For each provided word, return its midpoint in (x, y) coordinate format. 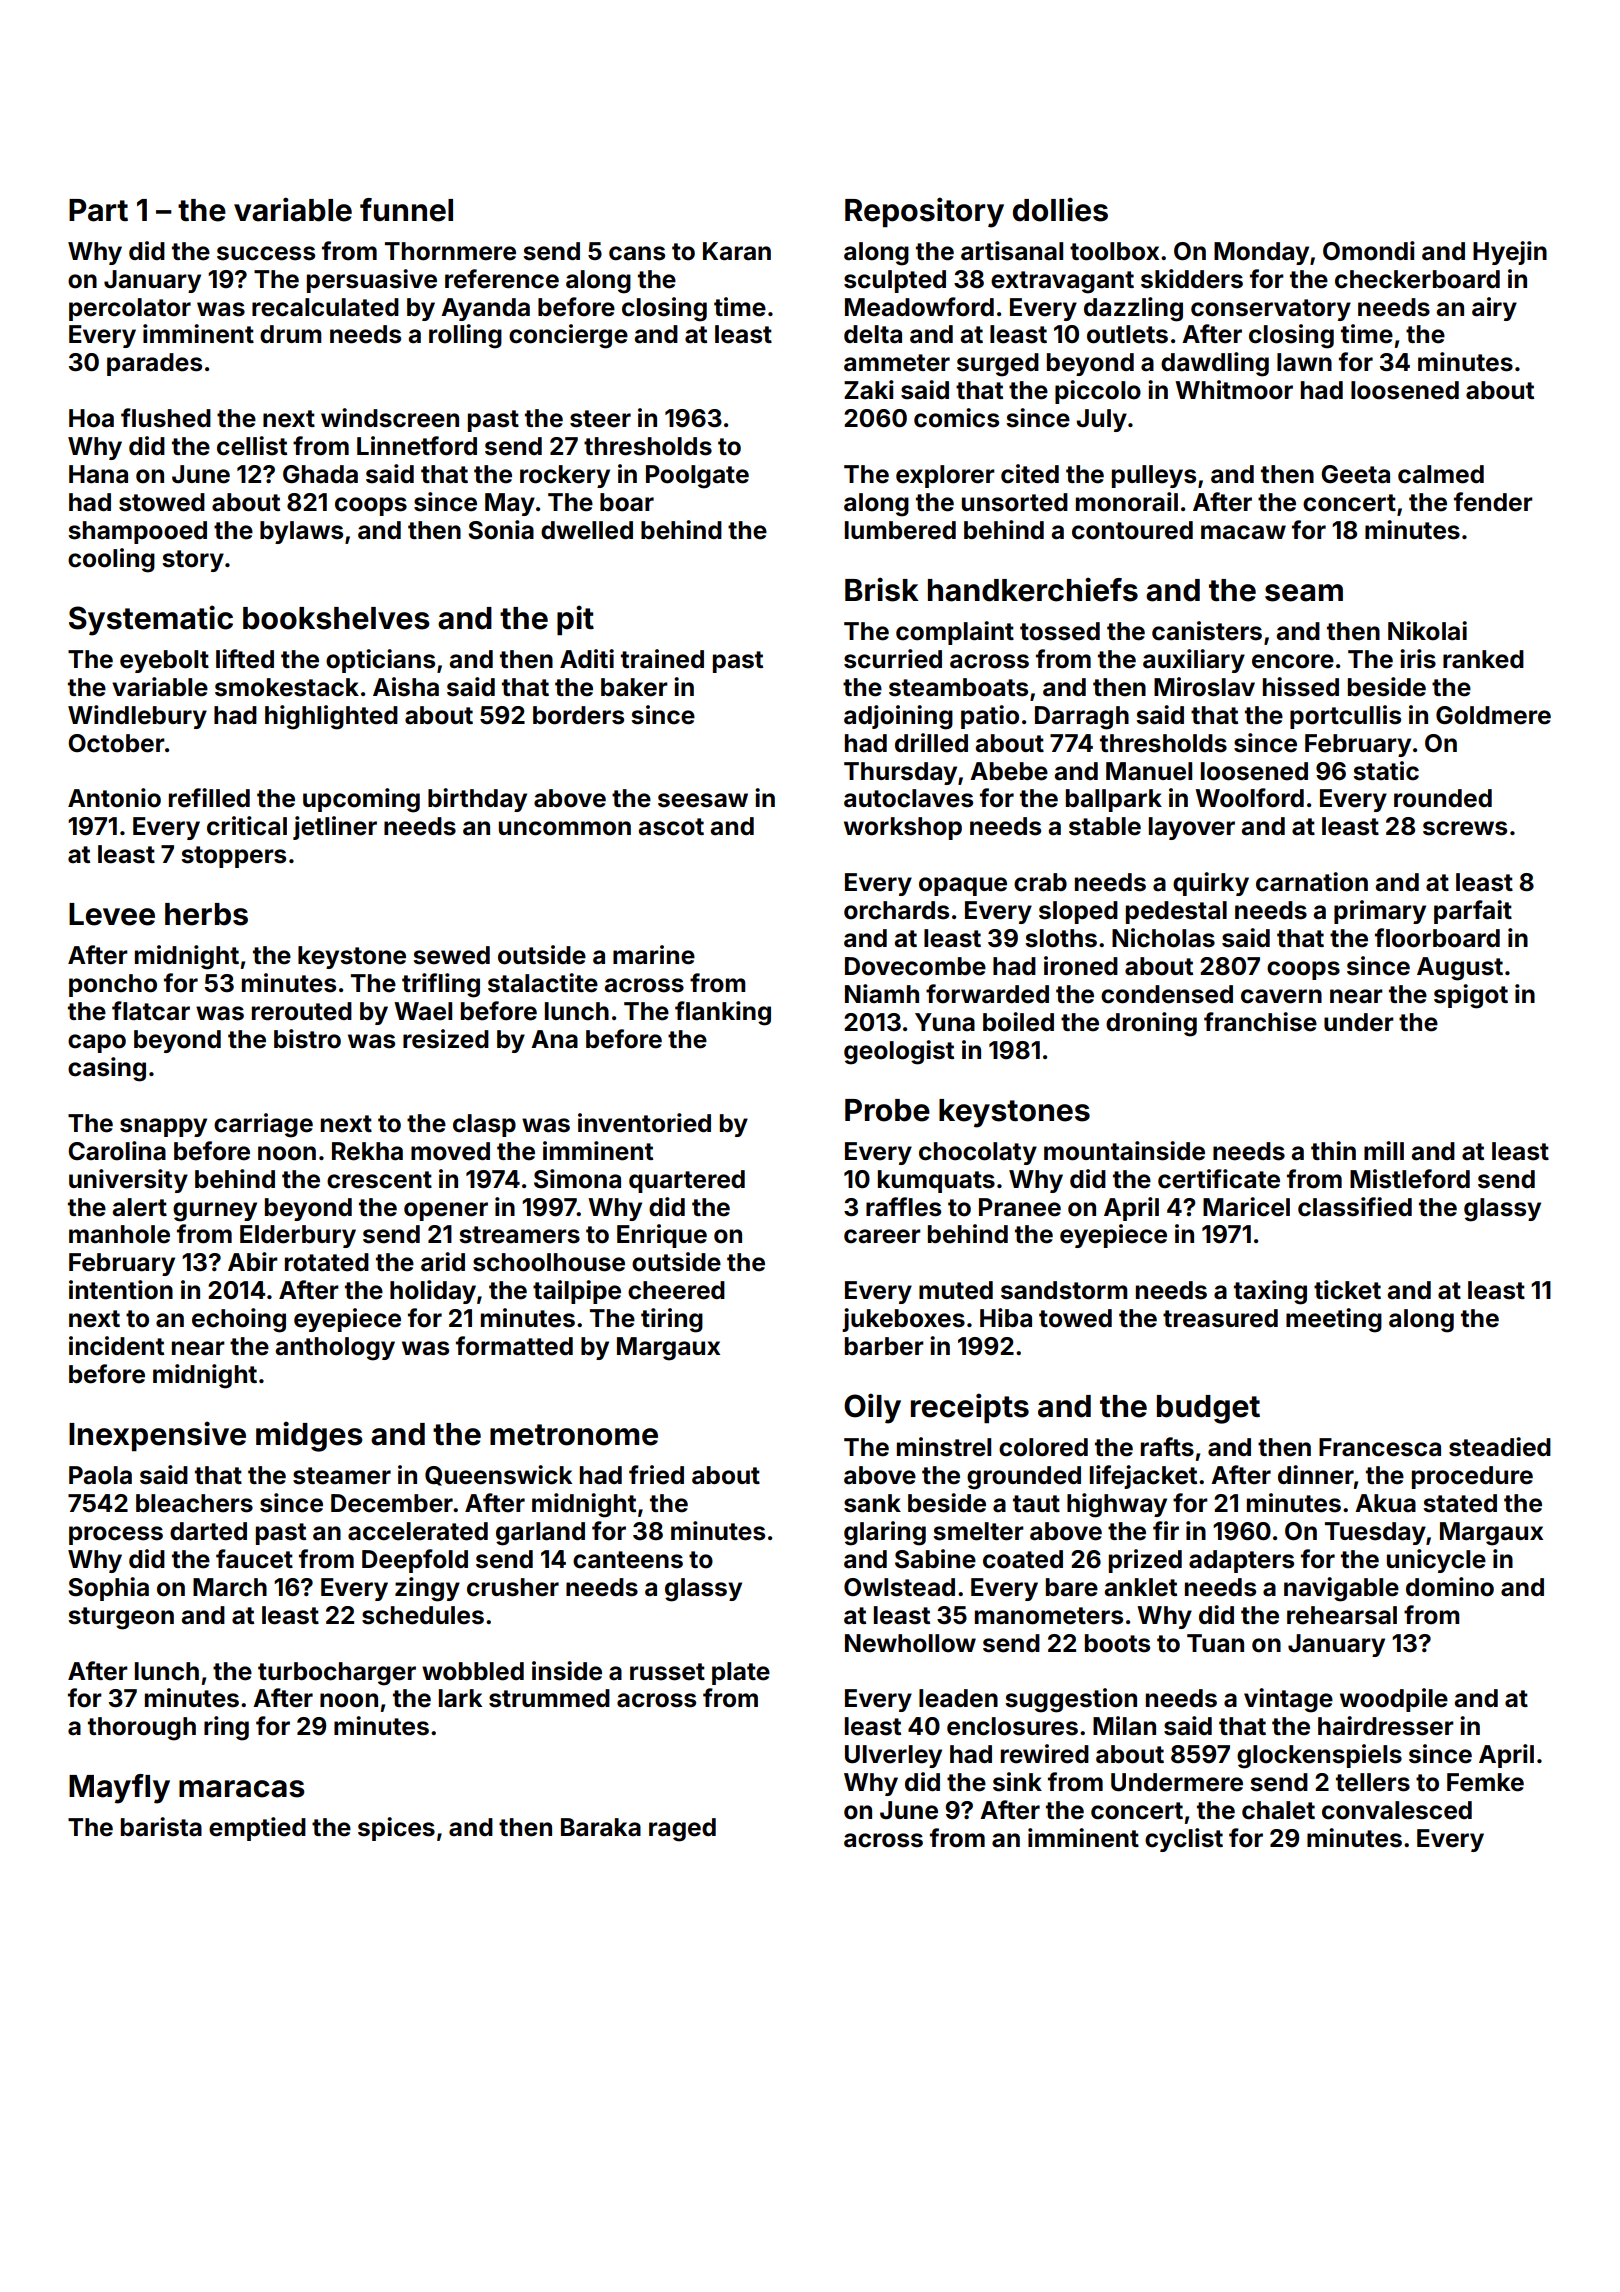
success (266, 253)
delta (873, 334)
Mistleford (1410, 1179)
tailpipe (577, 1292)
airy (1494, 309)
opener (446, 1211)
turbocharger (337, 1674)
